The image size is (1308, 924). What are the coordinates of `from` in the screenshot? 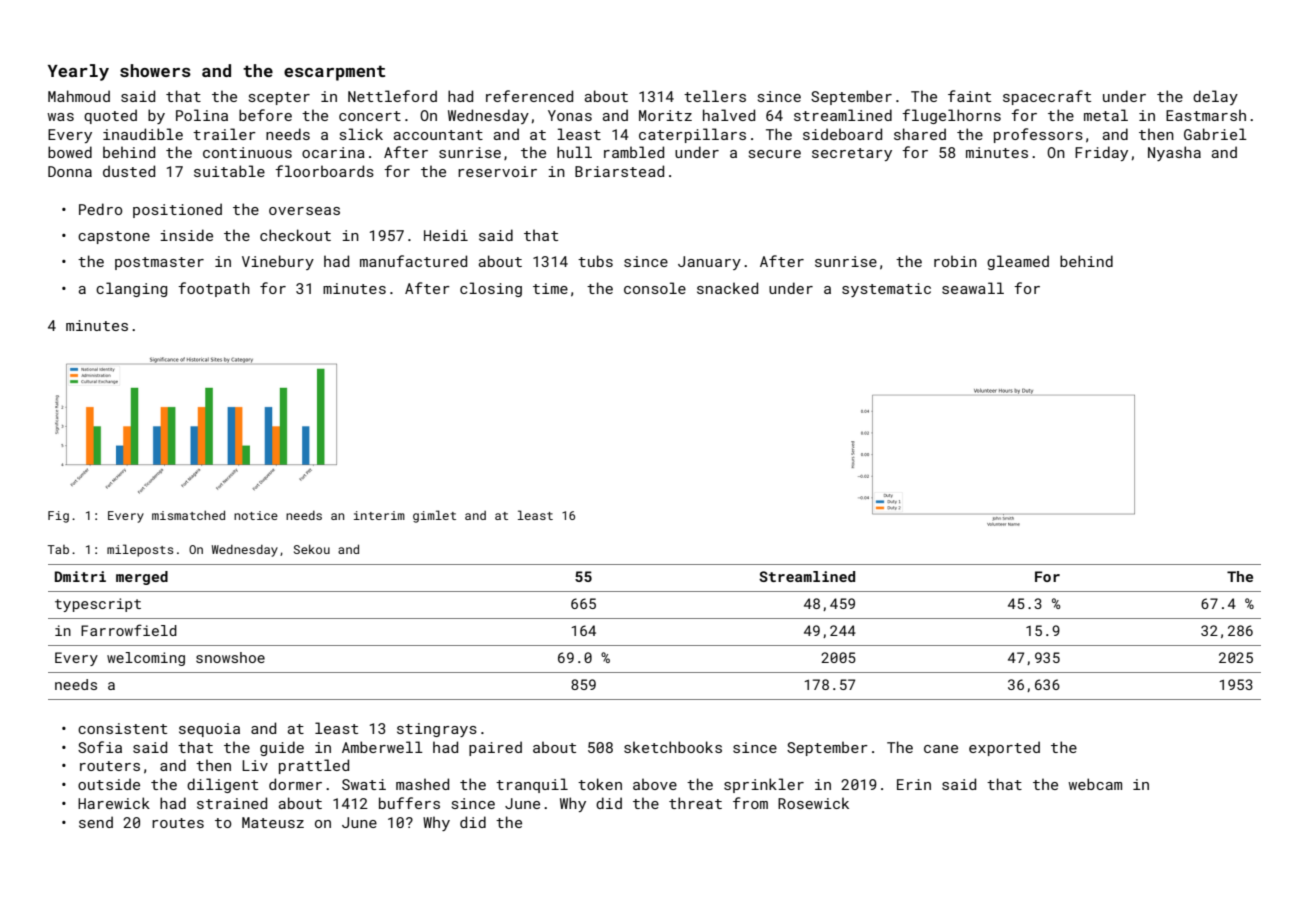 It's located at (750, 803).
